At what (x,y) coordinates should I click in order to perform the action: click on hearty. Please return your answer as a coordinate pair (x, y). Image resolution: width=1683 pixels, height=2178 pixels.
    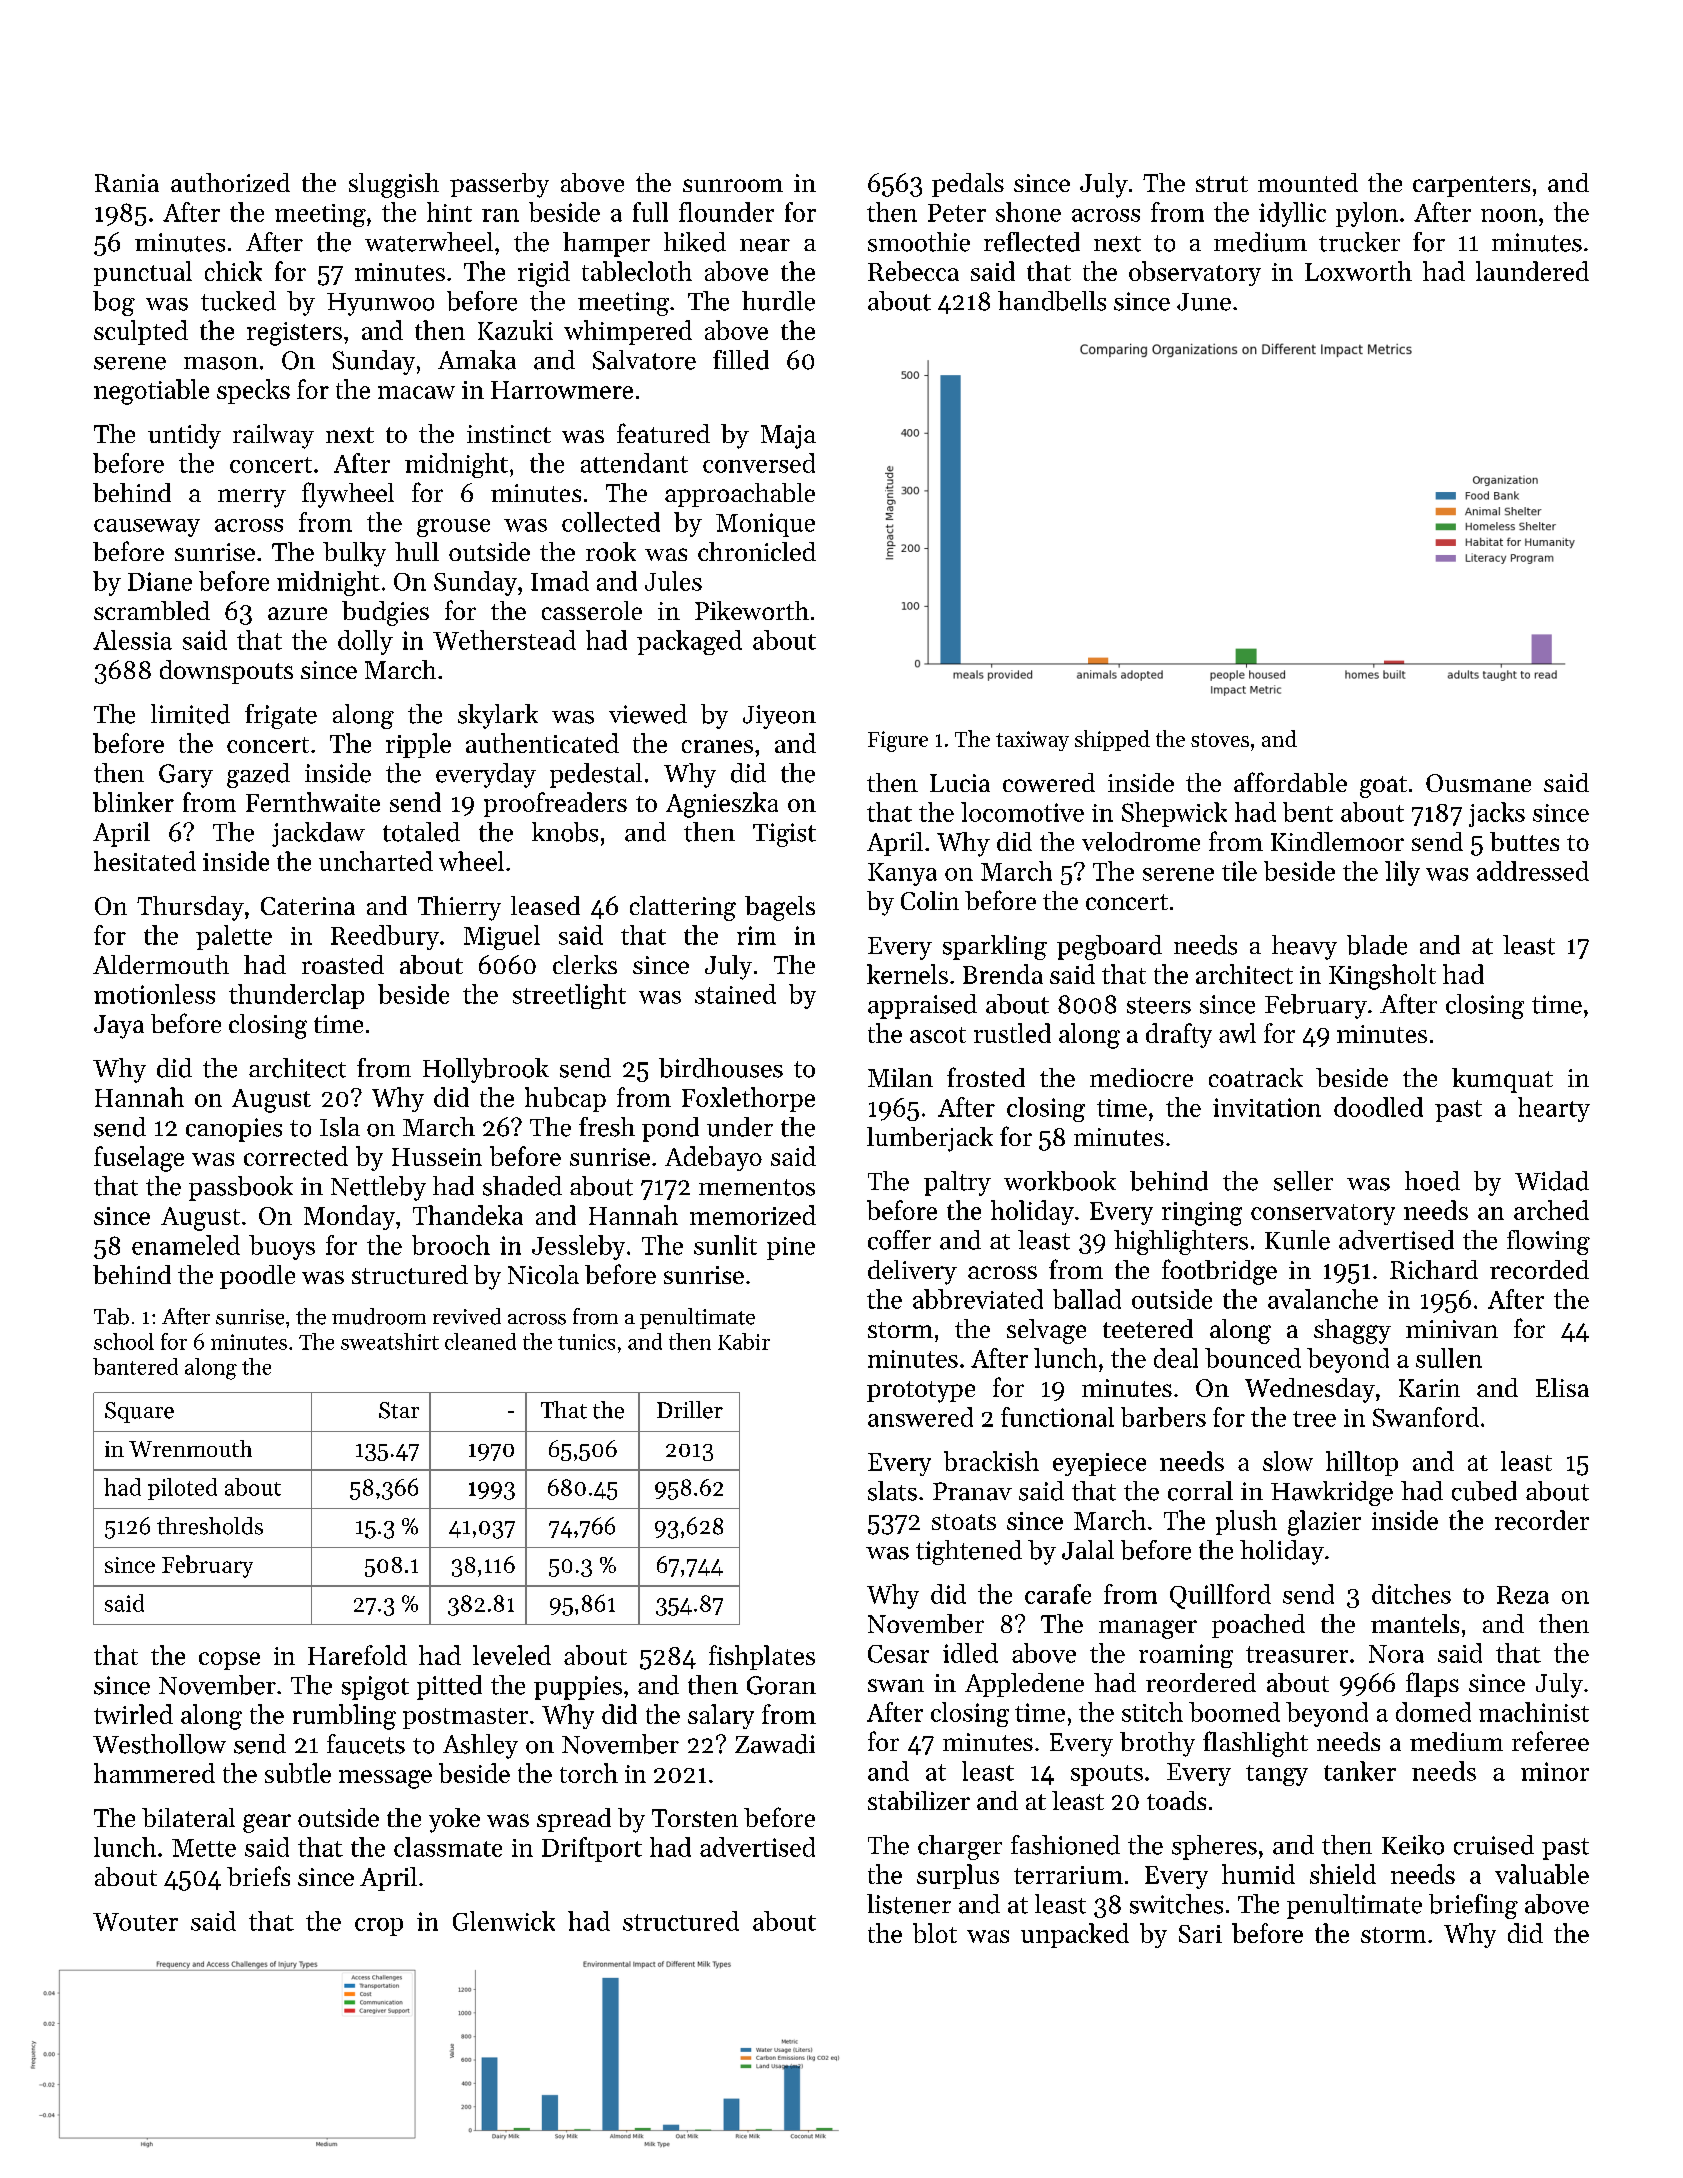
    Looking at the image, I should click on (1554, 1109).
